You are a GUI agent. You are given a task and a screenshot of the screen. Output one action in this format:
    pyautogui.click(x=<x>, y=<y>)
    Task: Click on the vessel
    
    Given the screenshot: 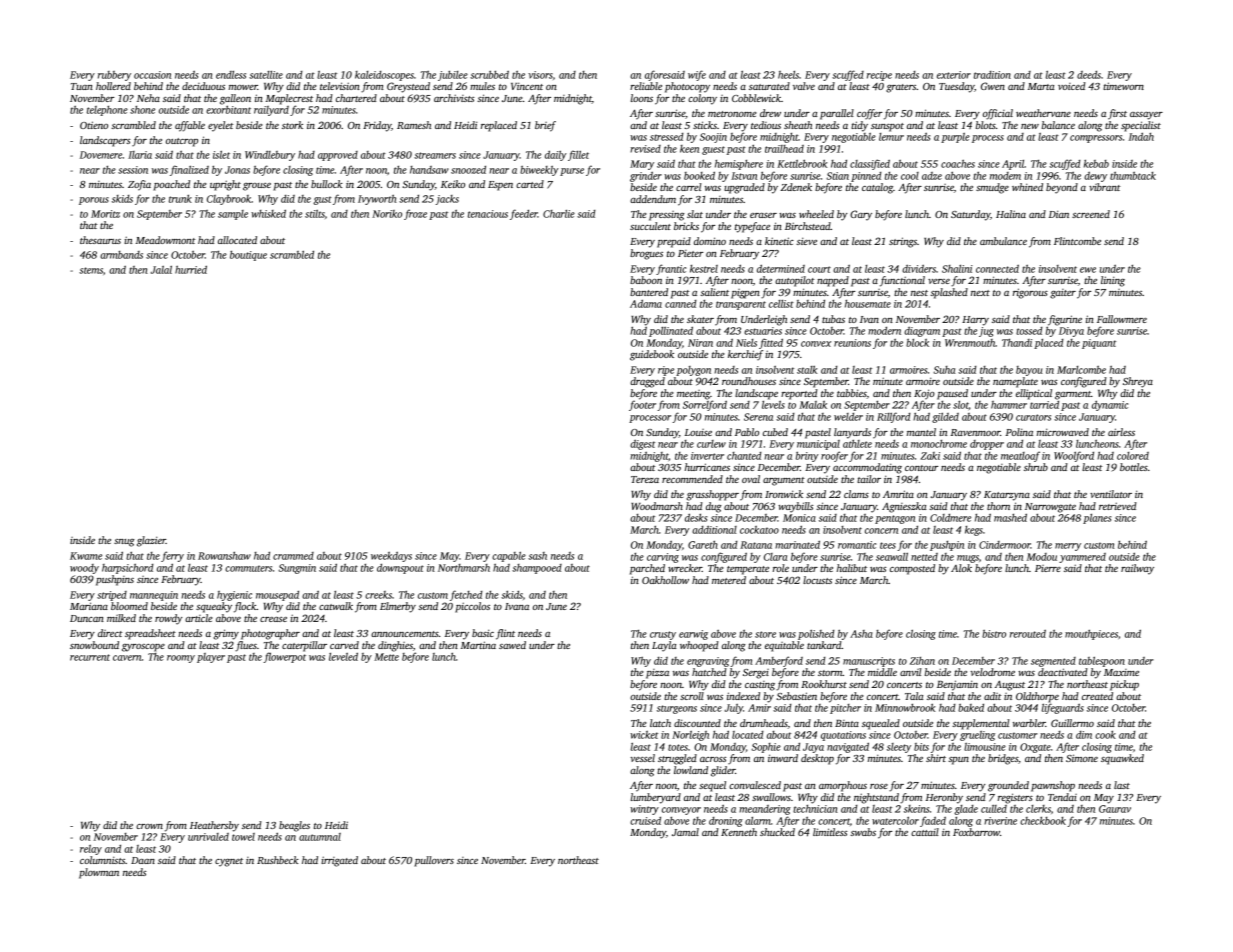 What is the action you would take?
    pyautogui.click(x=642, y=758)
